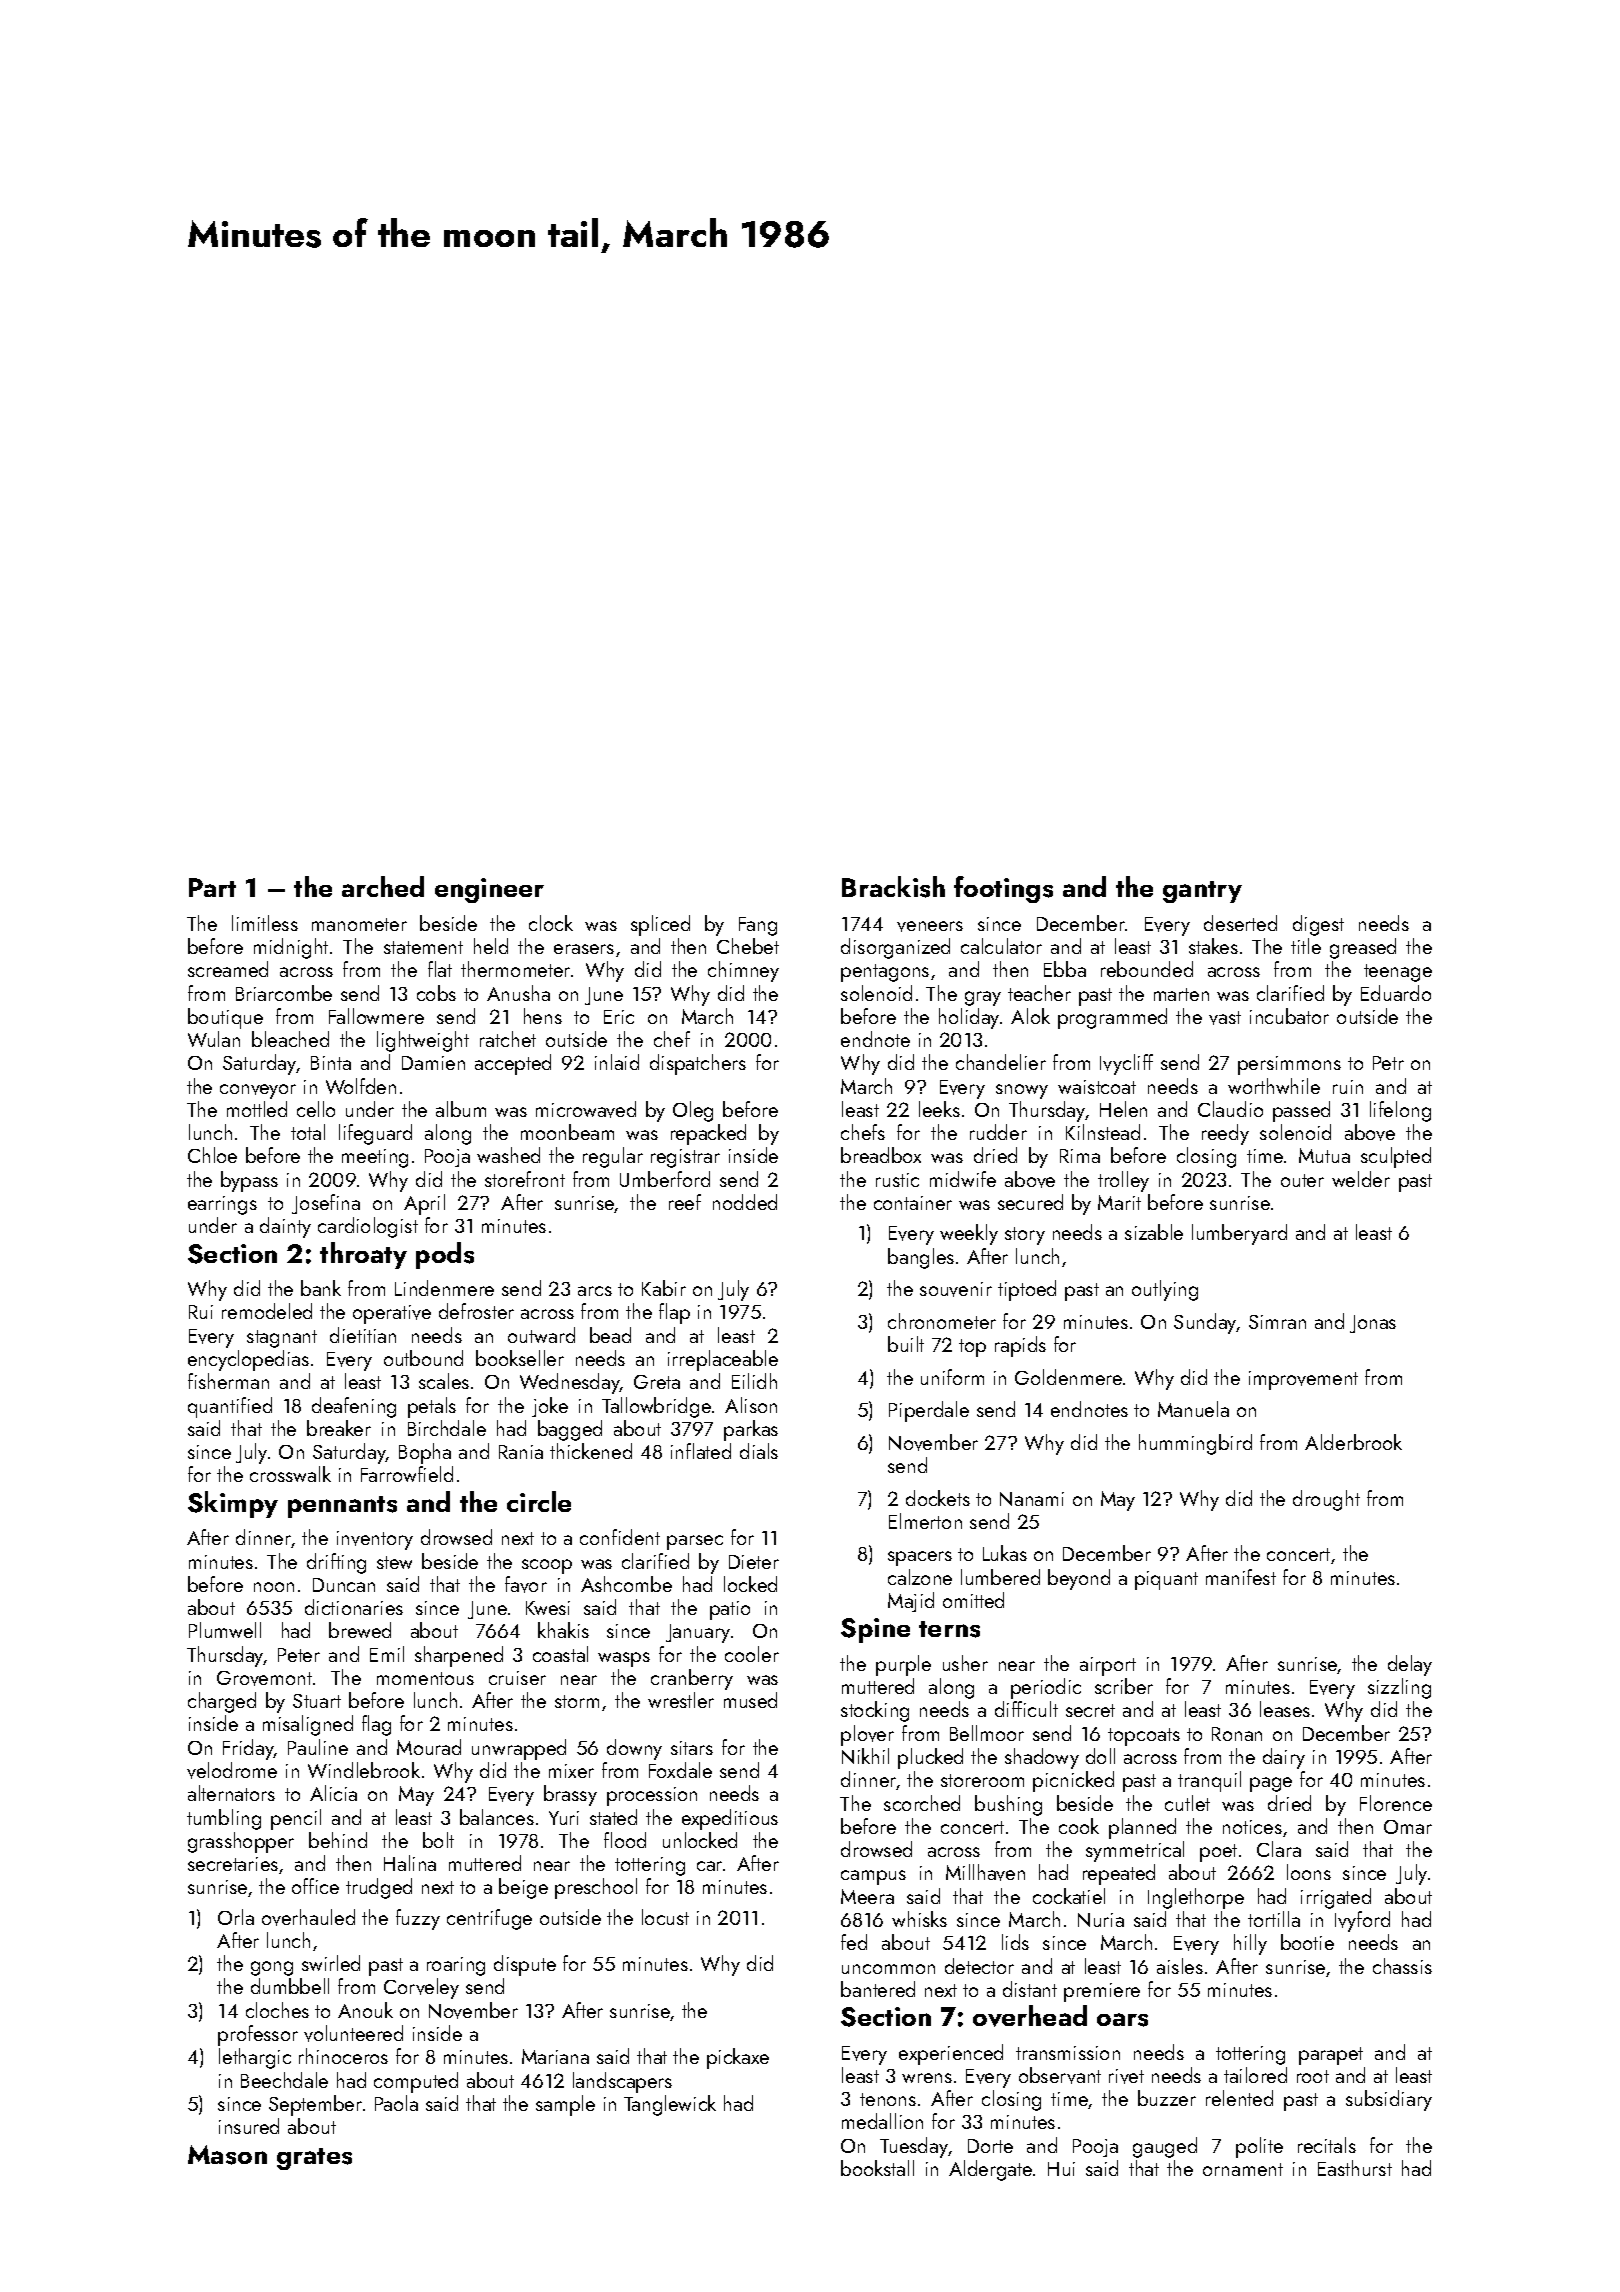 The width and height of the screenshot is (1620, 2292). What do you see at coordinates (1355, 2168) in the screenshot?
I see `Easthurst` at bounding box center [1355, 2168].
